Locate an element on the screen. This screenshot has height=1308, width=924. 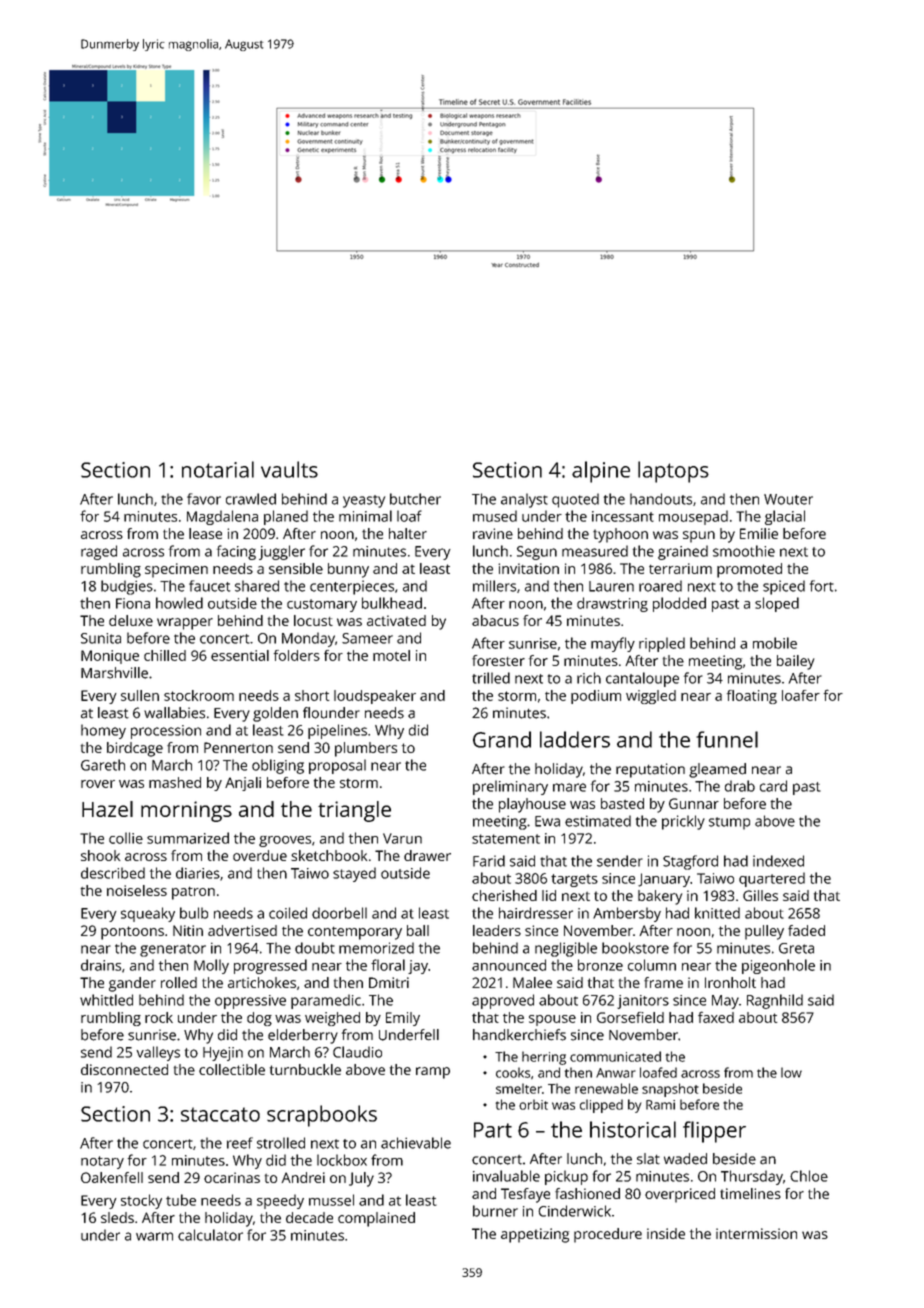
notary is located at coordinates (102, 1162).
